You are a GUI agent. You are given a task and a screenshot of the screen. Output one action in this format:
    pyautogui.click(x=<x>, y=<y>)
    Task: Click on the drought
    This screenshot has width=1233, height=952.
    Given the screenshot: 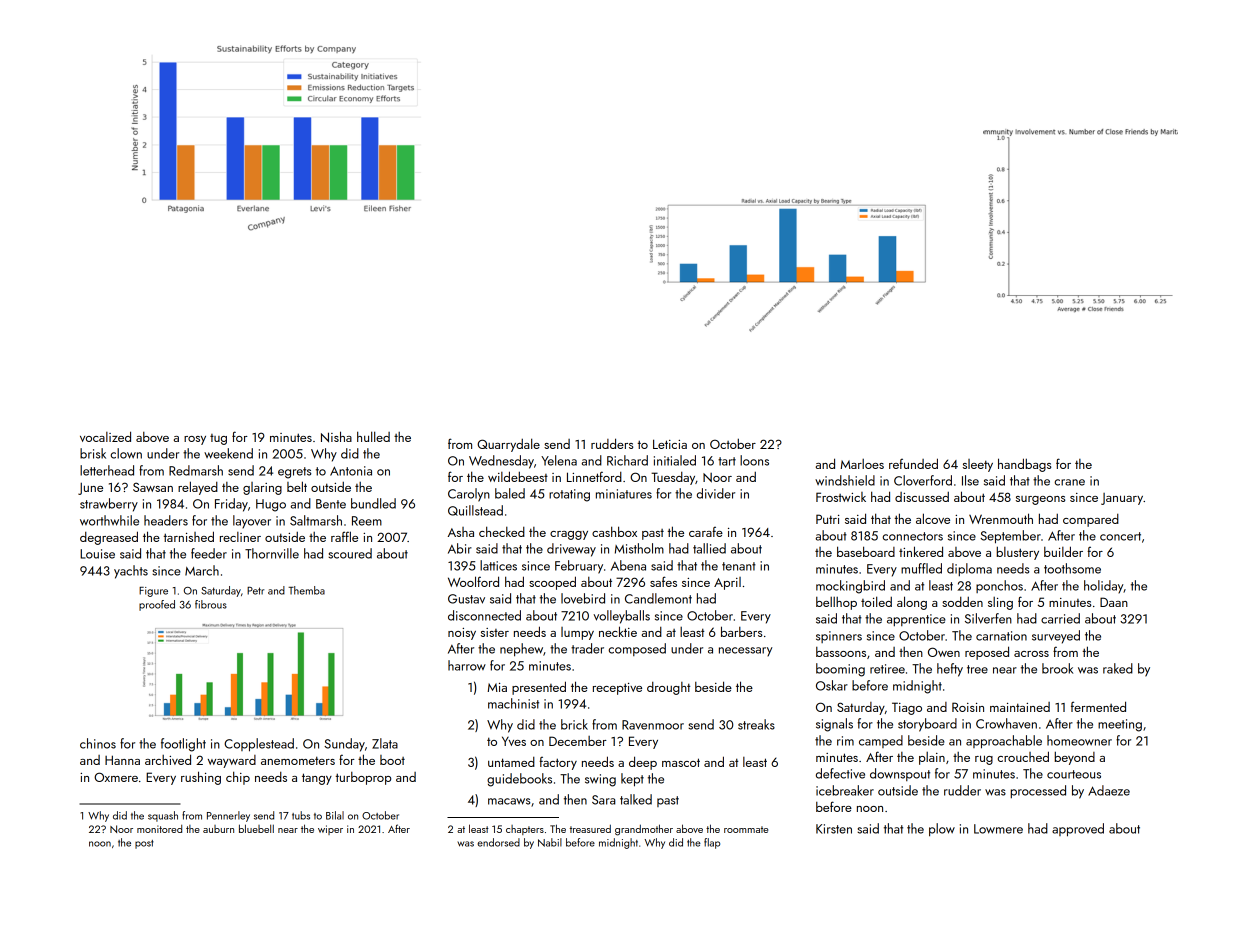 What is the action you would take?
    pyautogui.click(x=668, y=688)
